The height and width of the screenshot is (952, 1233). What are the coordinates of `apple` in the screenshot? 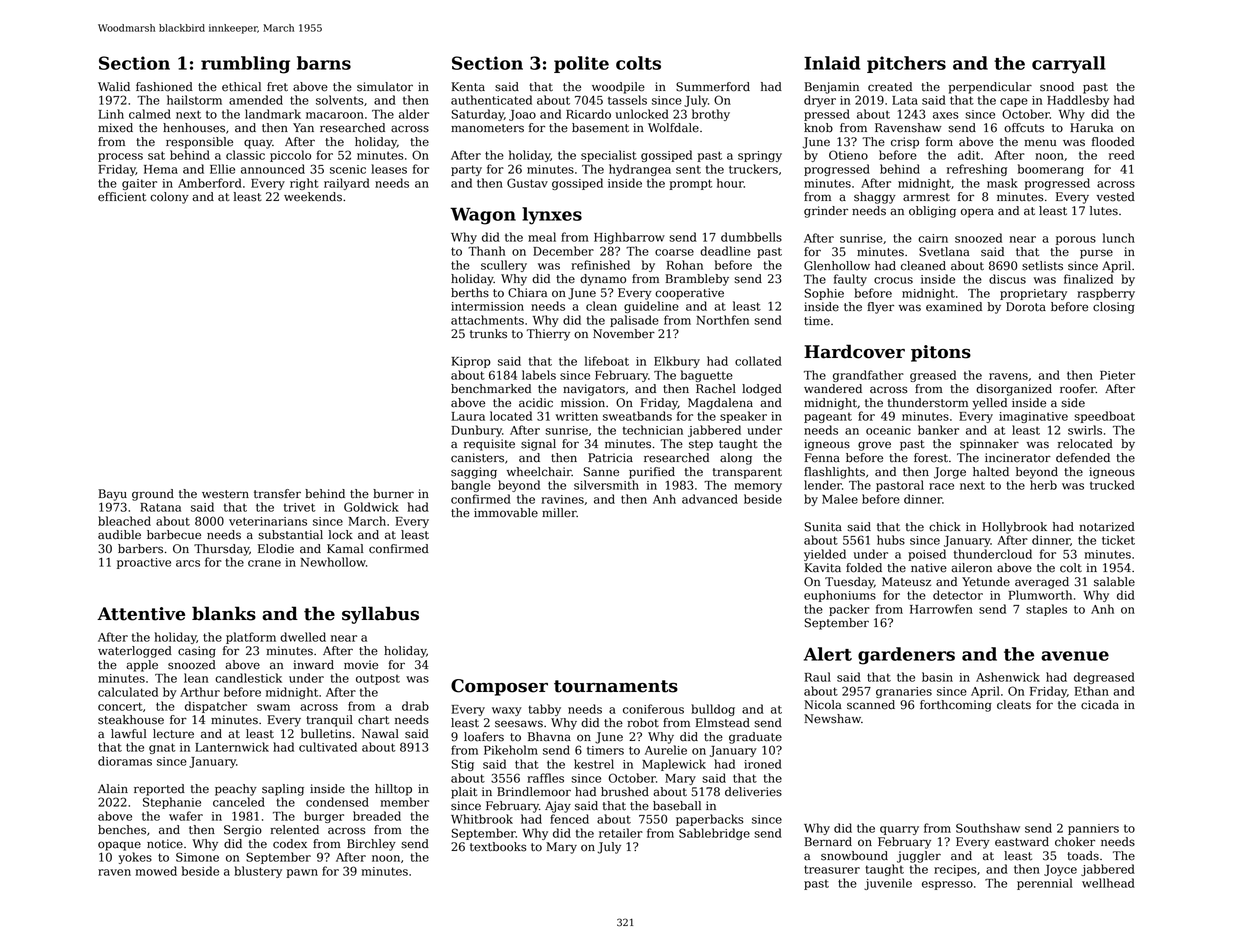 It's located at (142, 666).
